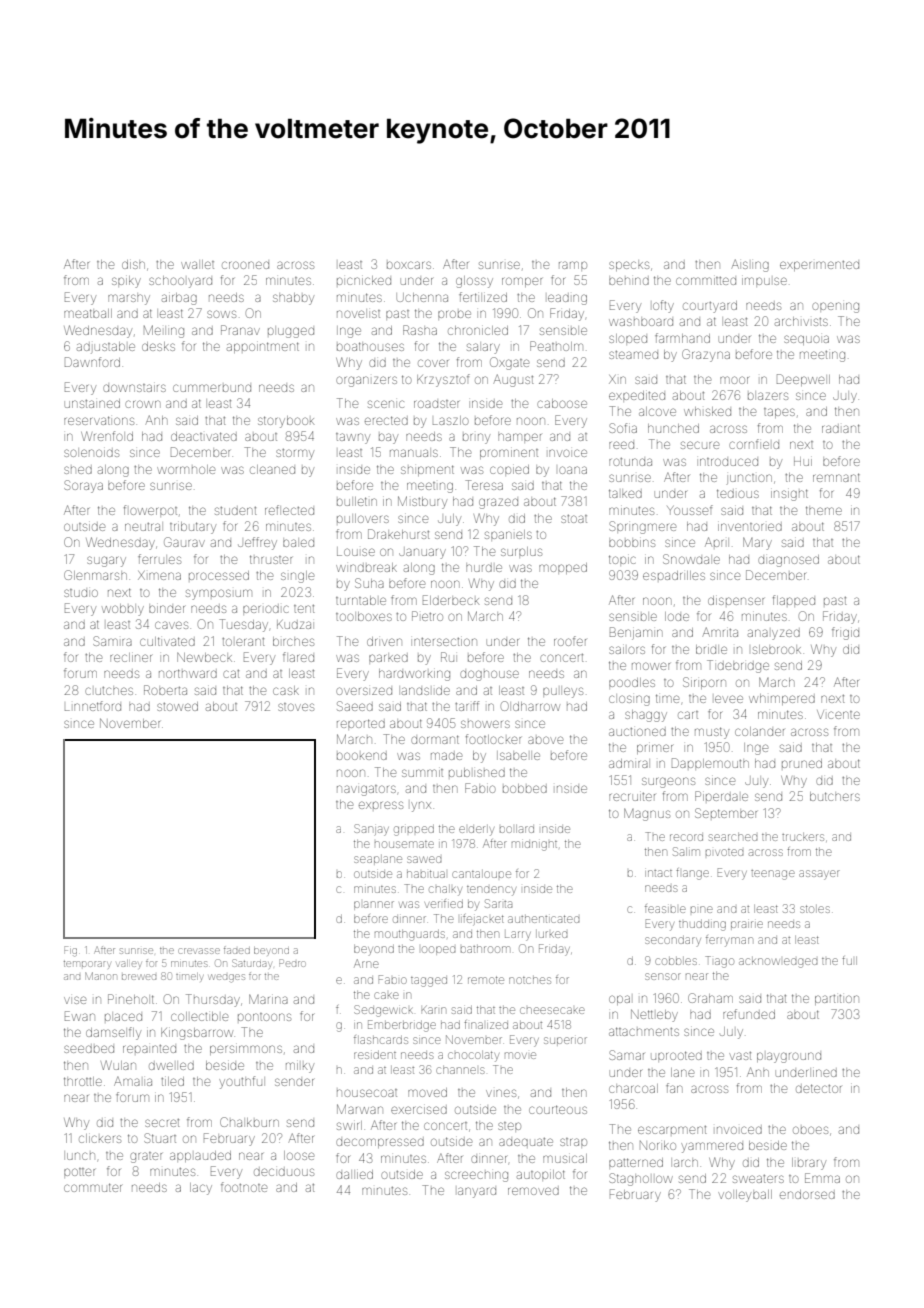 Image resolution: width=924 pixels, height=1308 pixels. I want to click on commuter, so click(93, 1187).
